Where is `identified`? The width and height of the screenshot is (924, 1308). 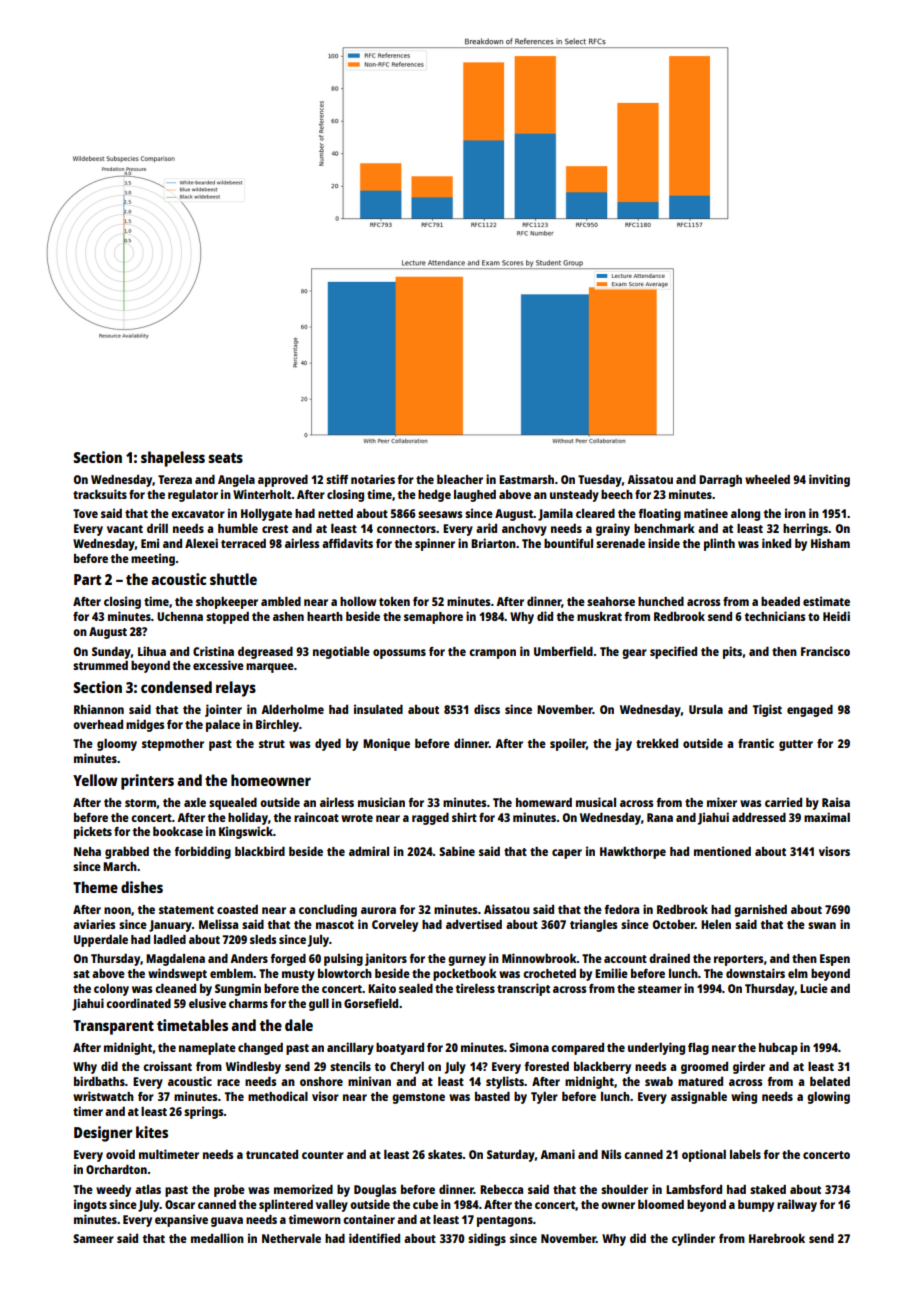
identified is located at coordinates (374, 1238).
